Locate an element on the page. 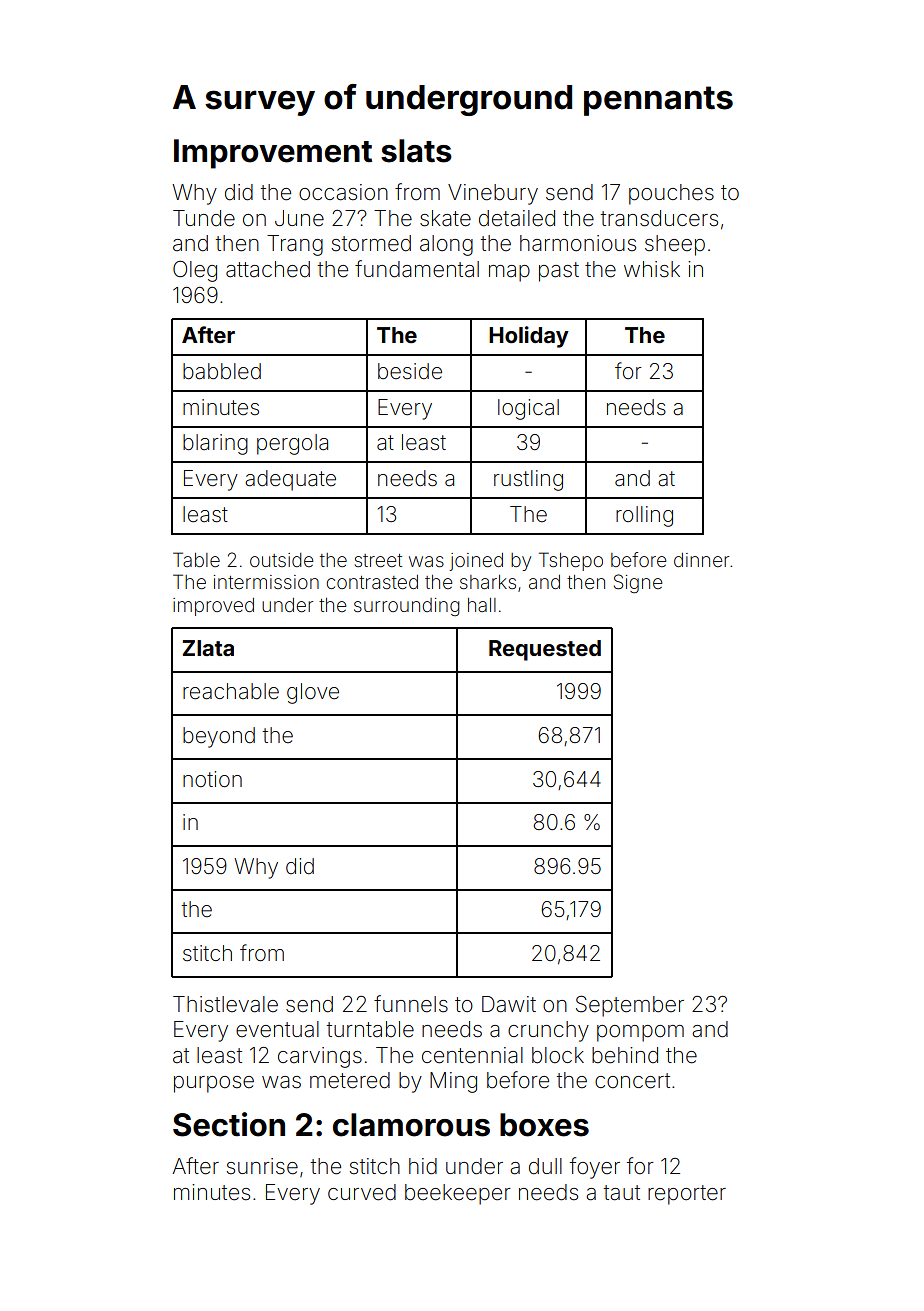  sunrise is located at coordinates (262, 1166).
